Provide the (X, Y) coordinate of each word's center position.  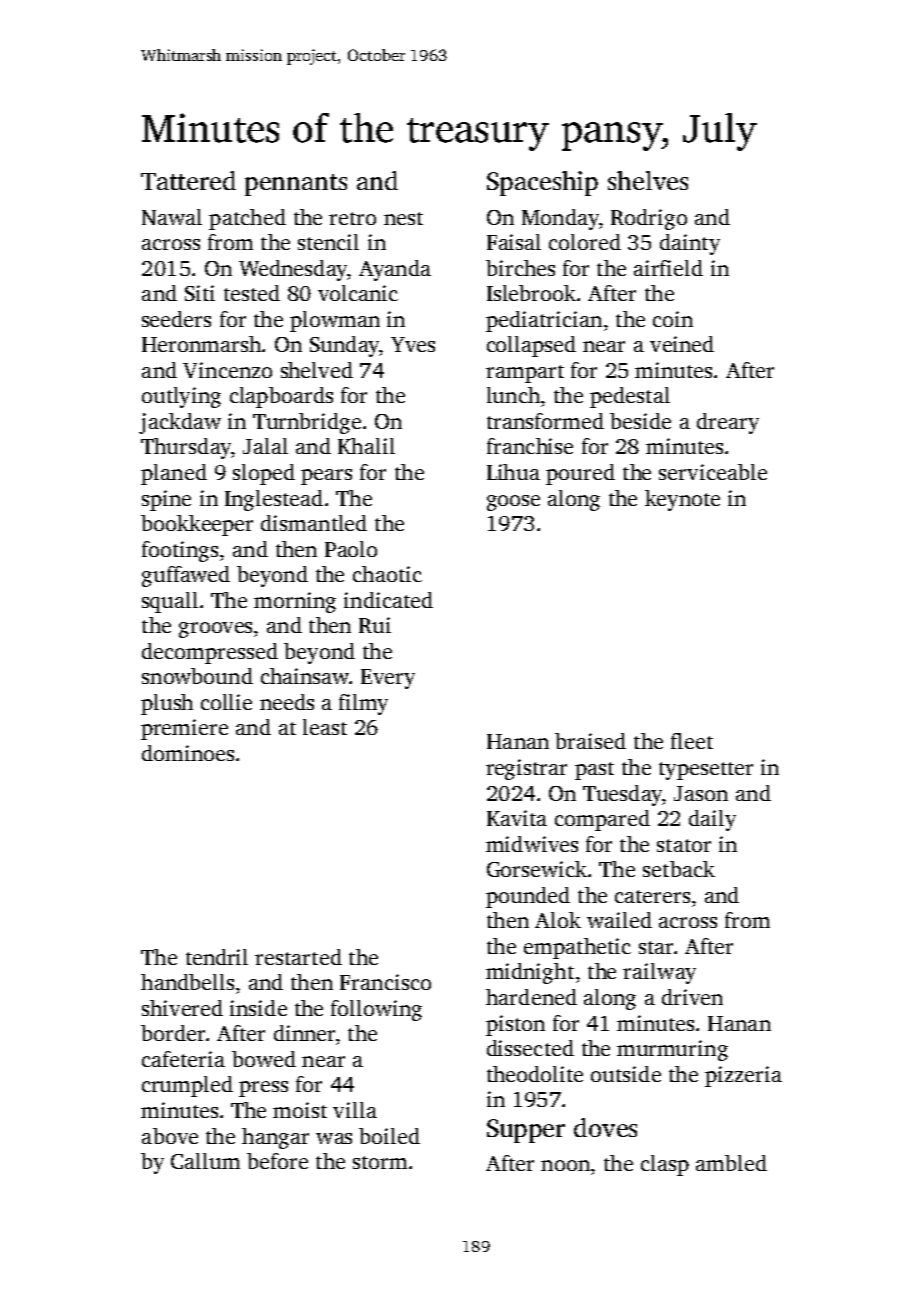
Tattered (188, 180)
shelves (648, 180)
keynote (682, 500)
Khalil (366, 446)
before (277, 1161)
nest (403, 218)
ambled (731, 1163)
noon (565, 1165)
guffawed (186, 576)
